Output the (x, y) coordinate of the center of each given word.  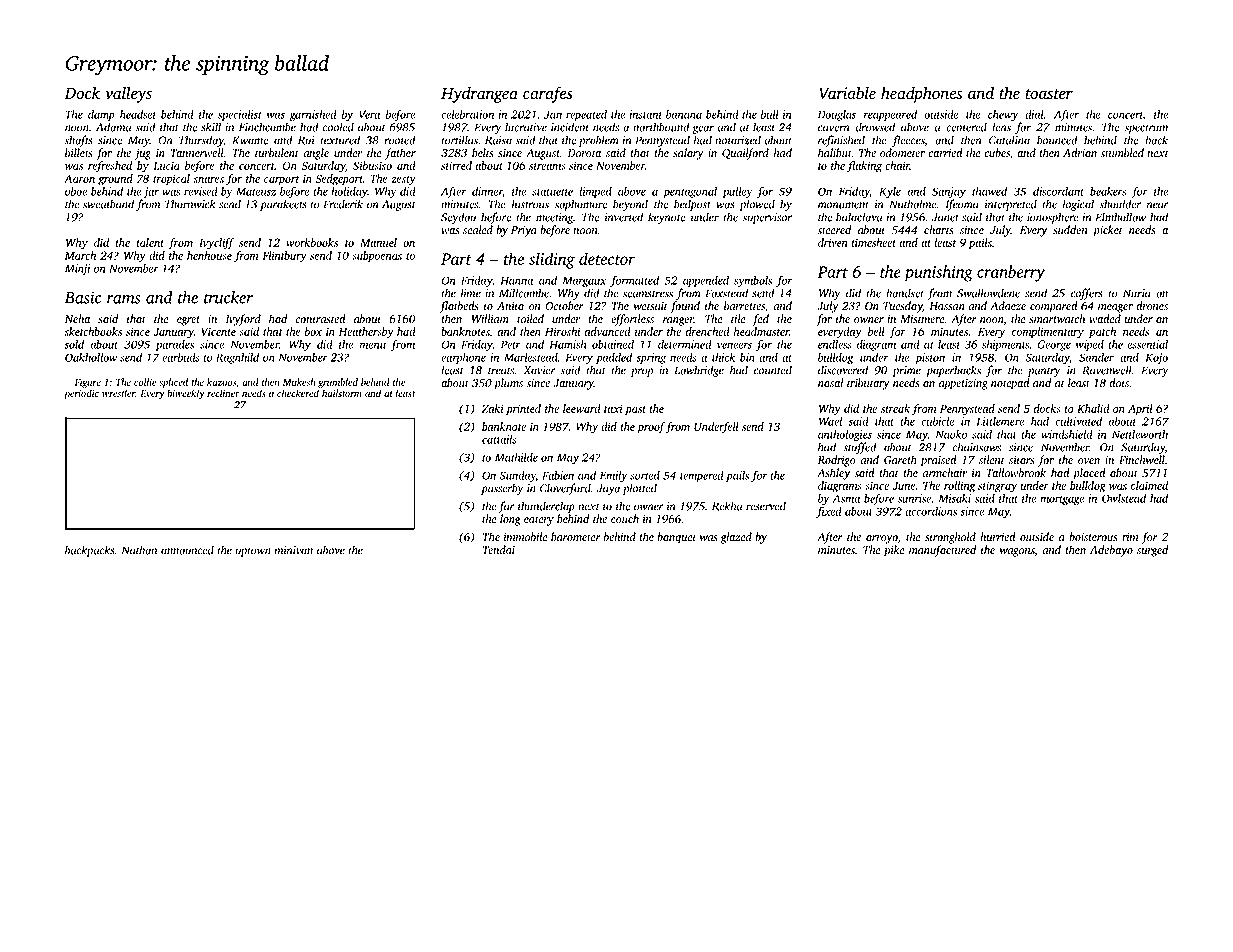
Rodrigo (837, 461)
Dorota (584, 153)
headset (138, 114)
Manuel (378, 242)
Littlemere (1000, 421)
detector (607, 258)
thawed (989, 191)
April (1140, 410)
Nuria (1137, 293)
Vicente (218, 331)
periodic (81, 394)
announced (187, 550)
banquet (676, 538)
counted (773, 370)
